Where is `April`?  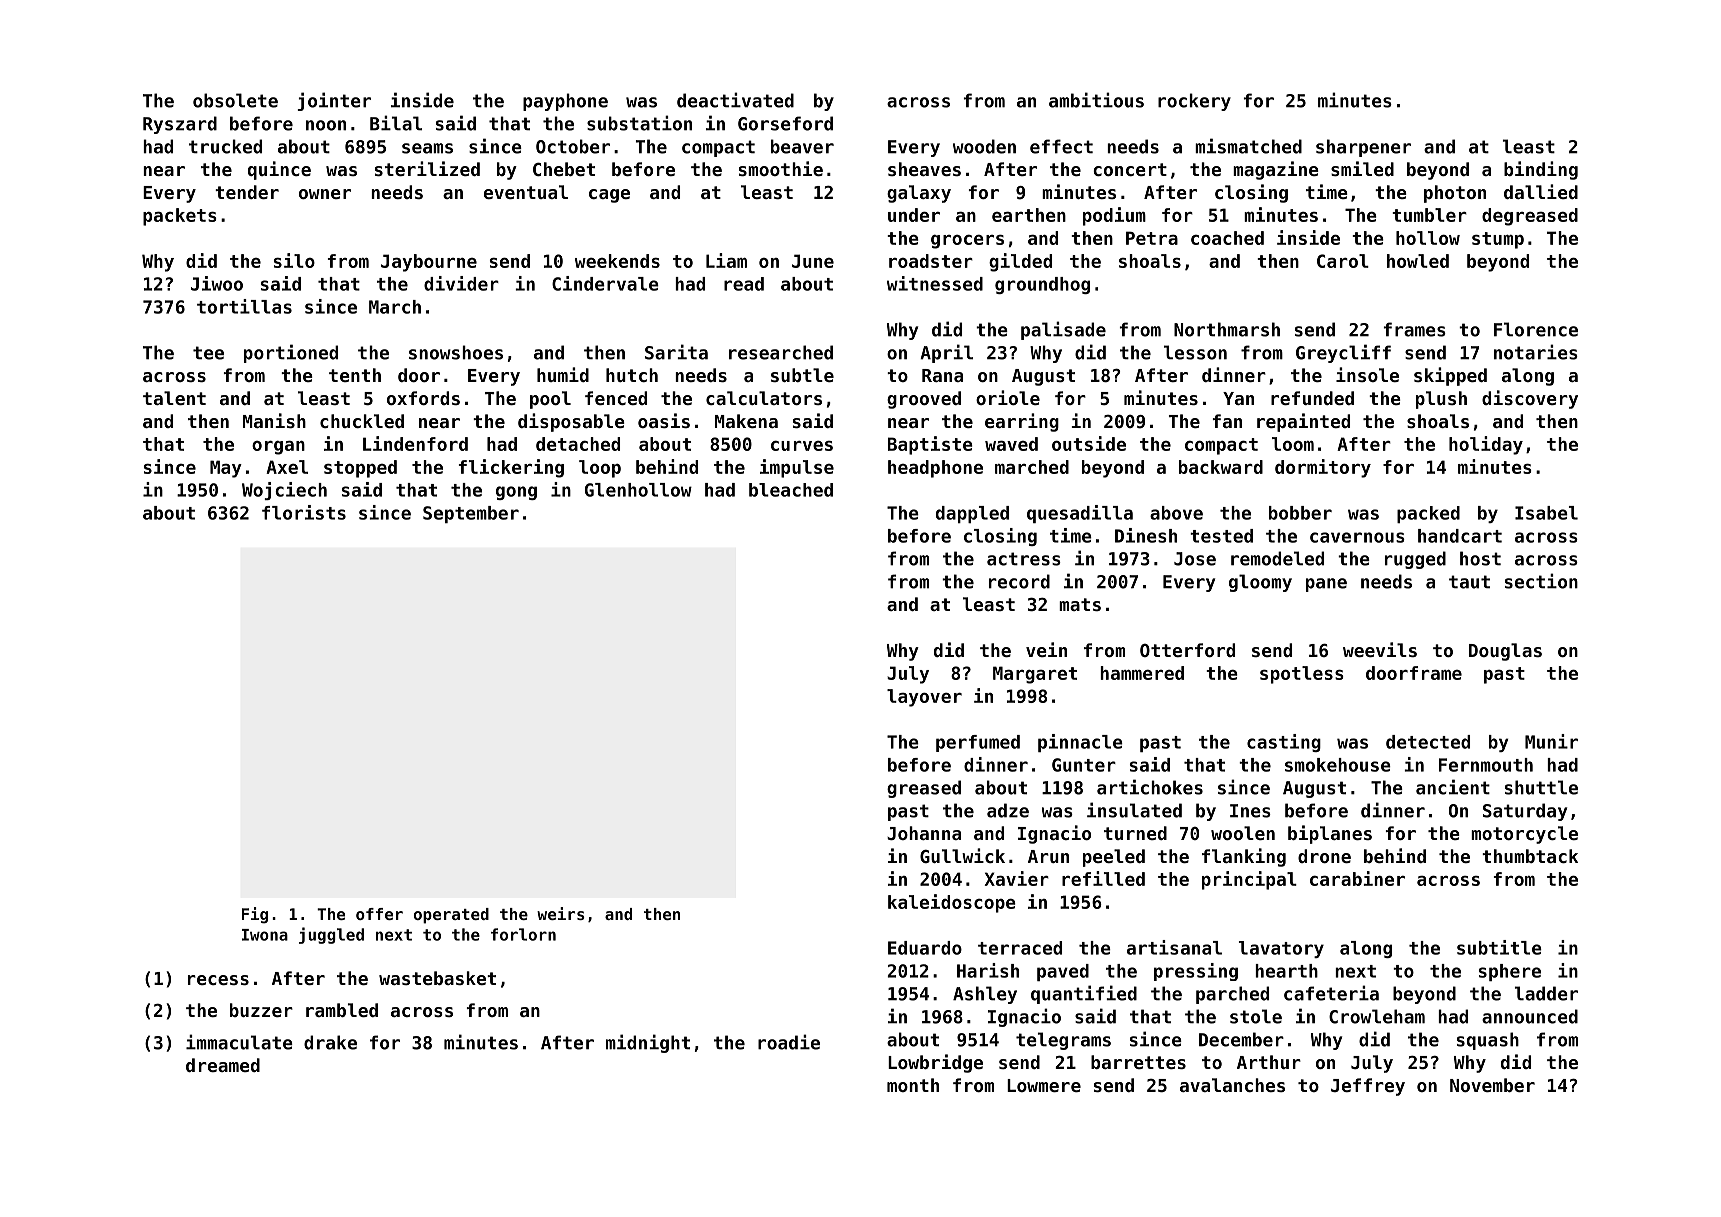 April is located at coordinates (946, 353).
